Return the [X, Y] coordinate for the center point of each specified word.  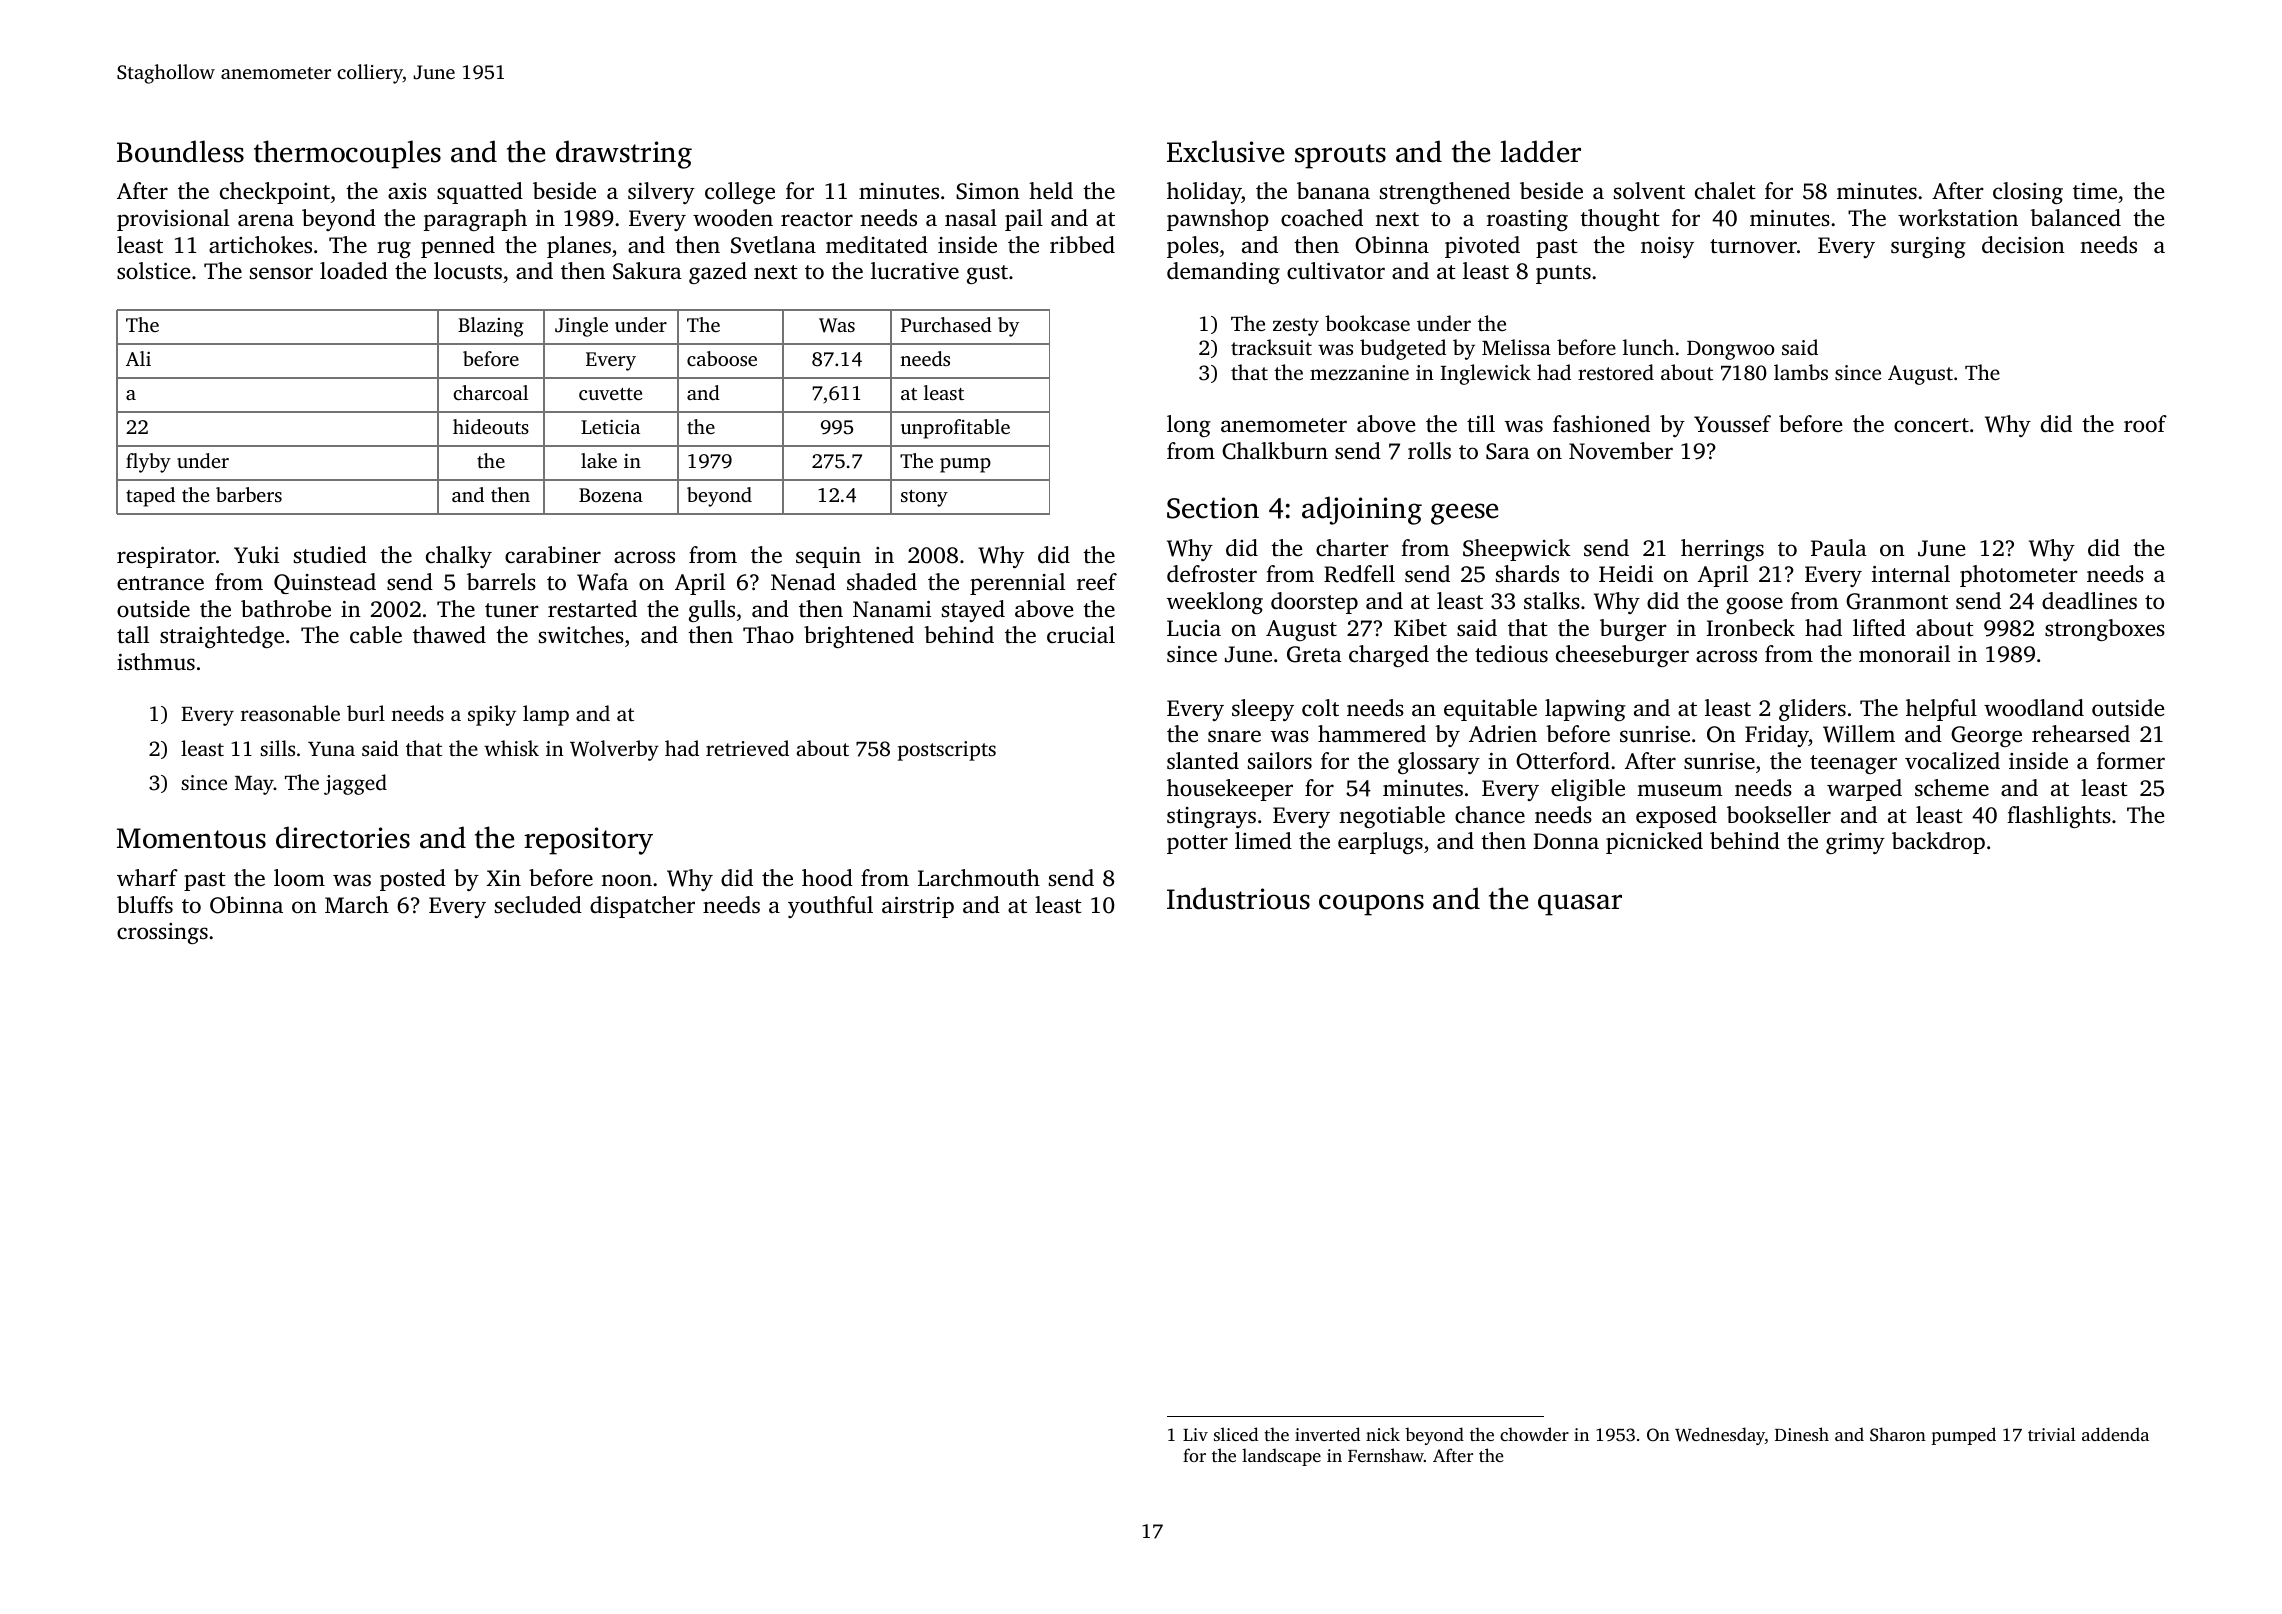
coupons [1371, 905]
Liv [1195, 1434]
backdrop [1938, 843]
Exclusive [1225, 151]
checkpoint [275, 193]
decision [2023, 245]
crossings [162, 933]
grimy [1855, 843]
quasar [1580, 905]
